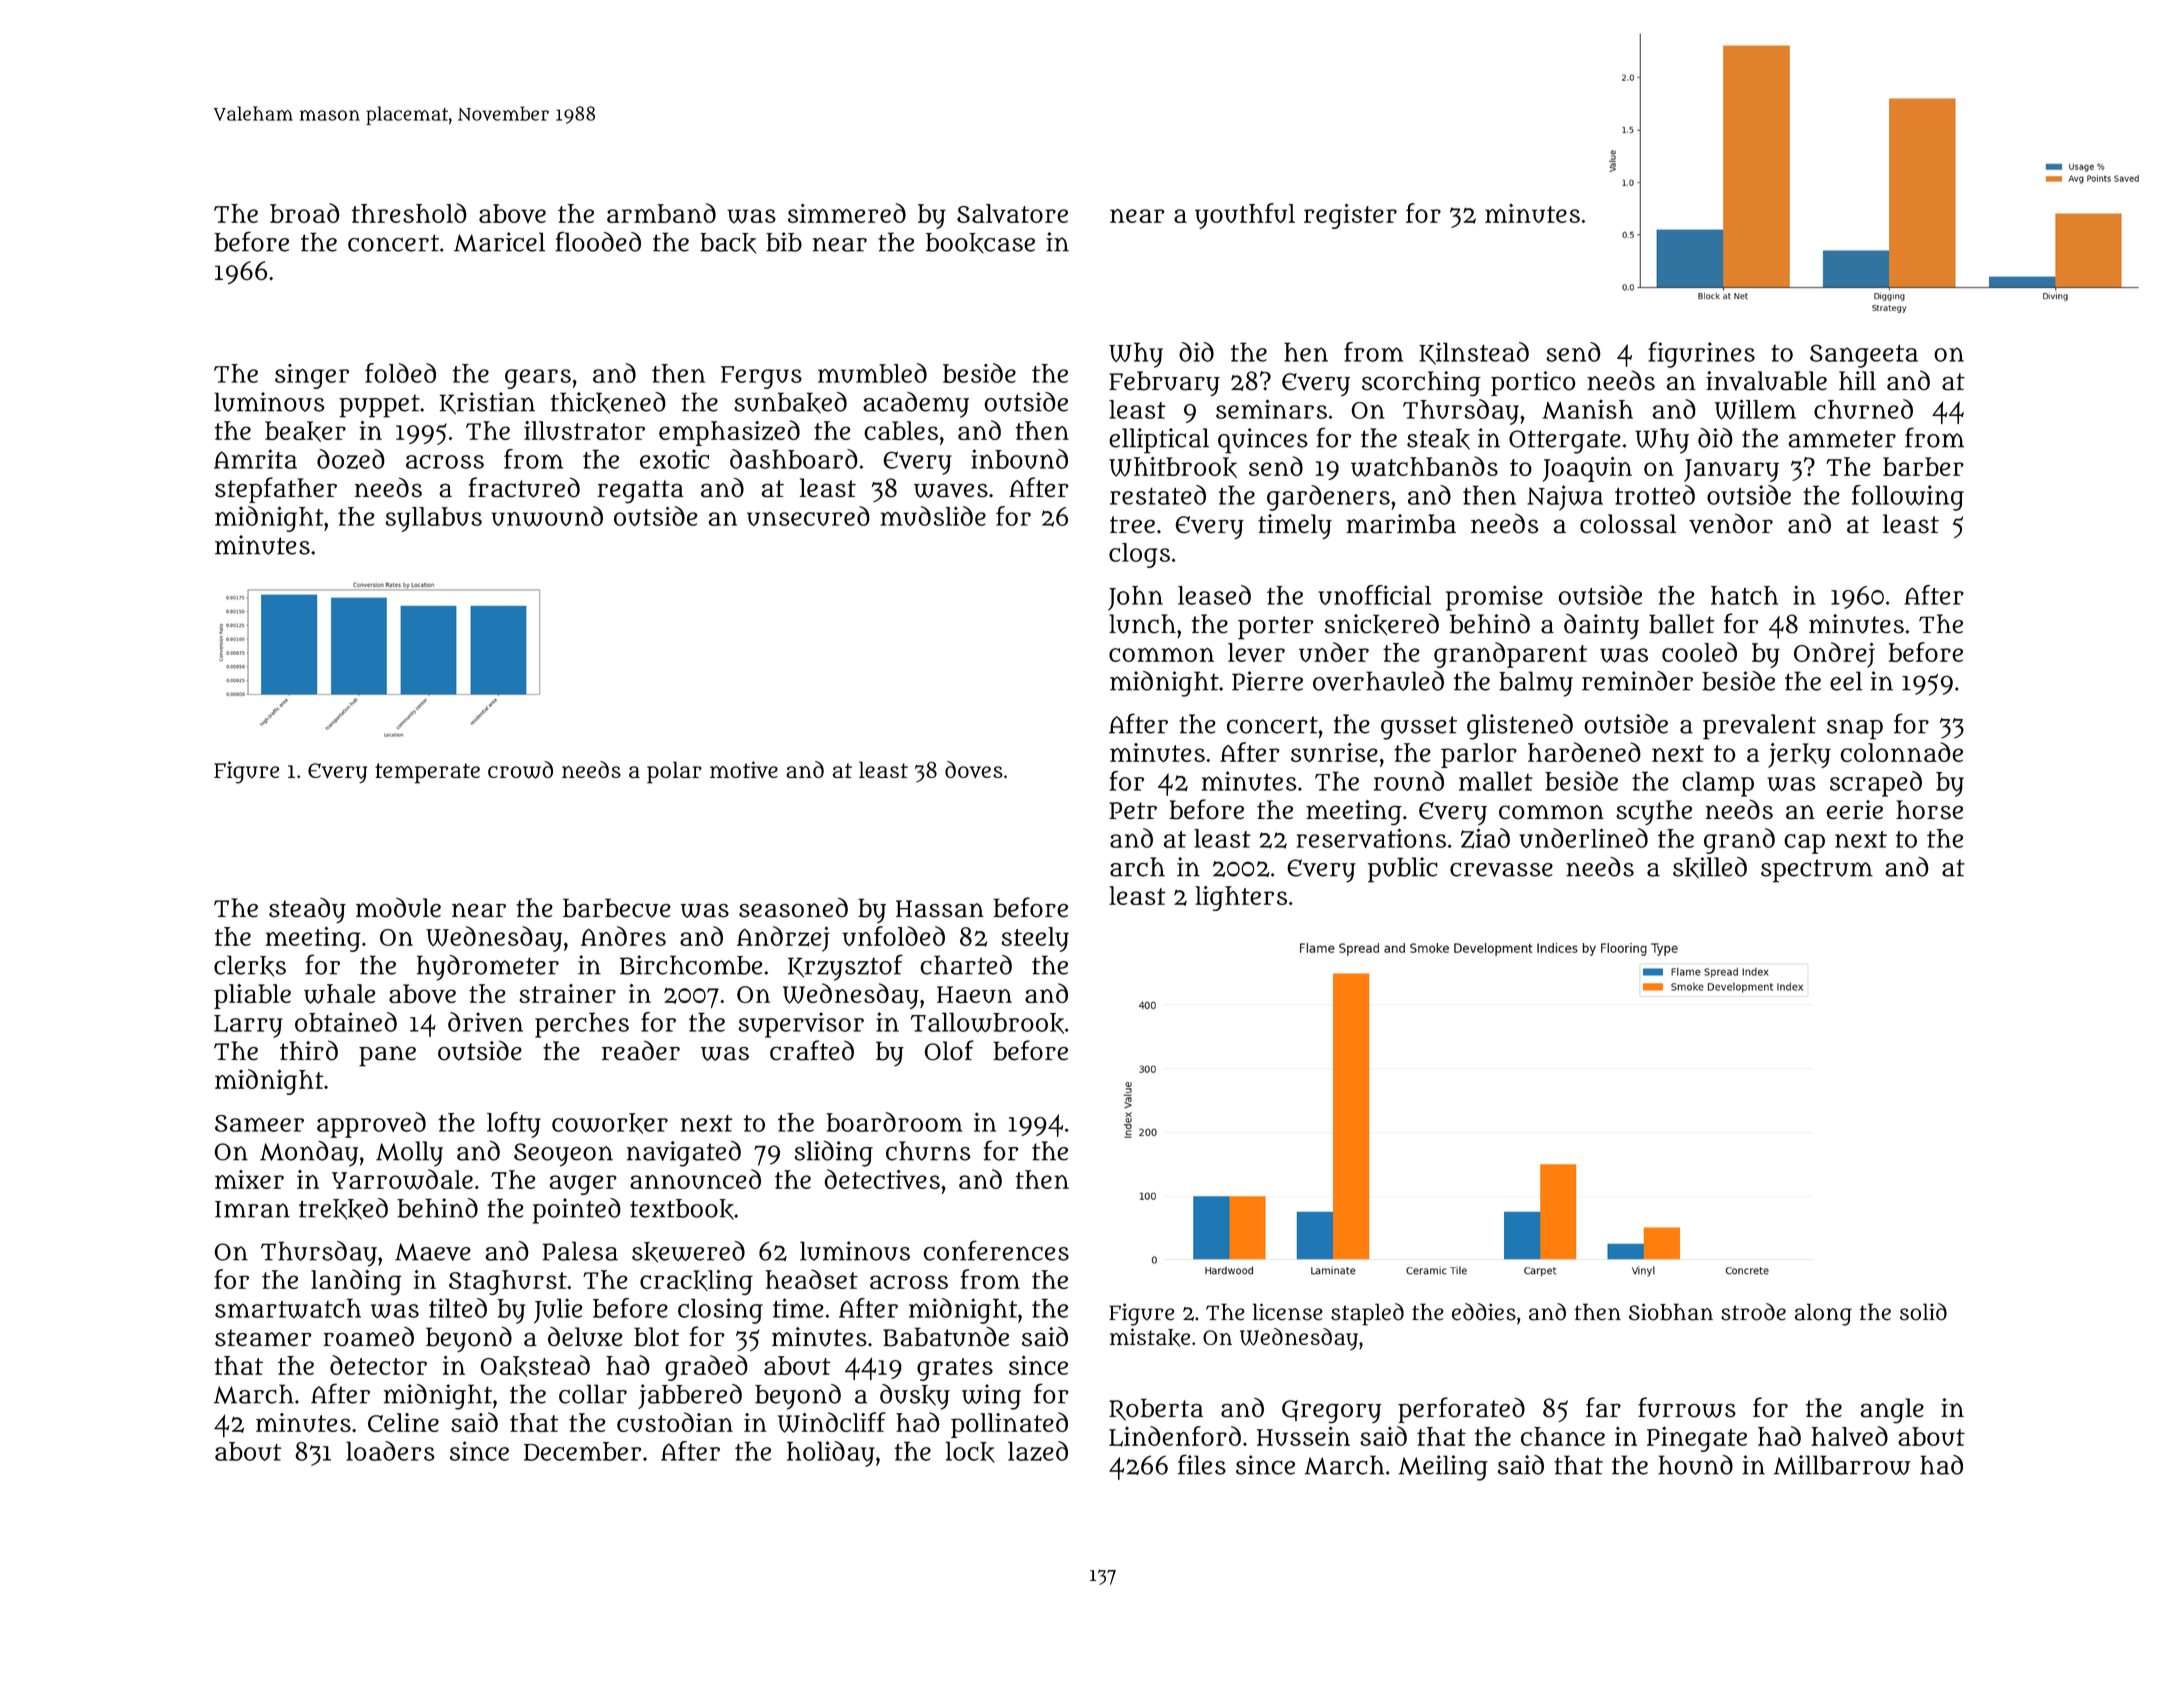 The height and width of the screenshot is (1683, 2178). Describe the element at coordinates (1135, 598) in the screenshot. I see `John` at that location.
